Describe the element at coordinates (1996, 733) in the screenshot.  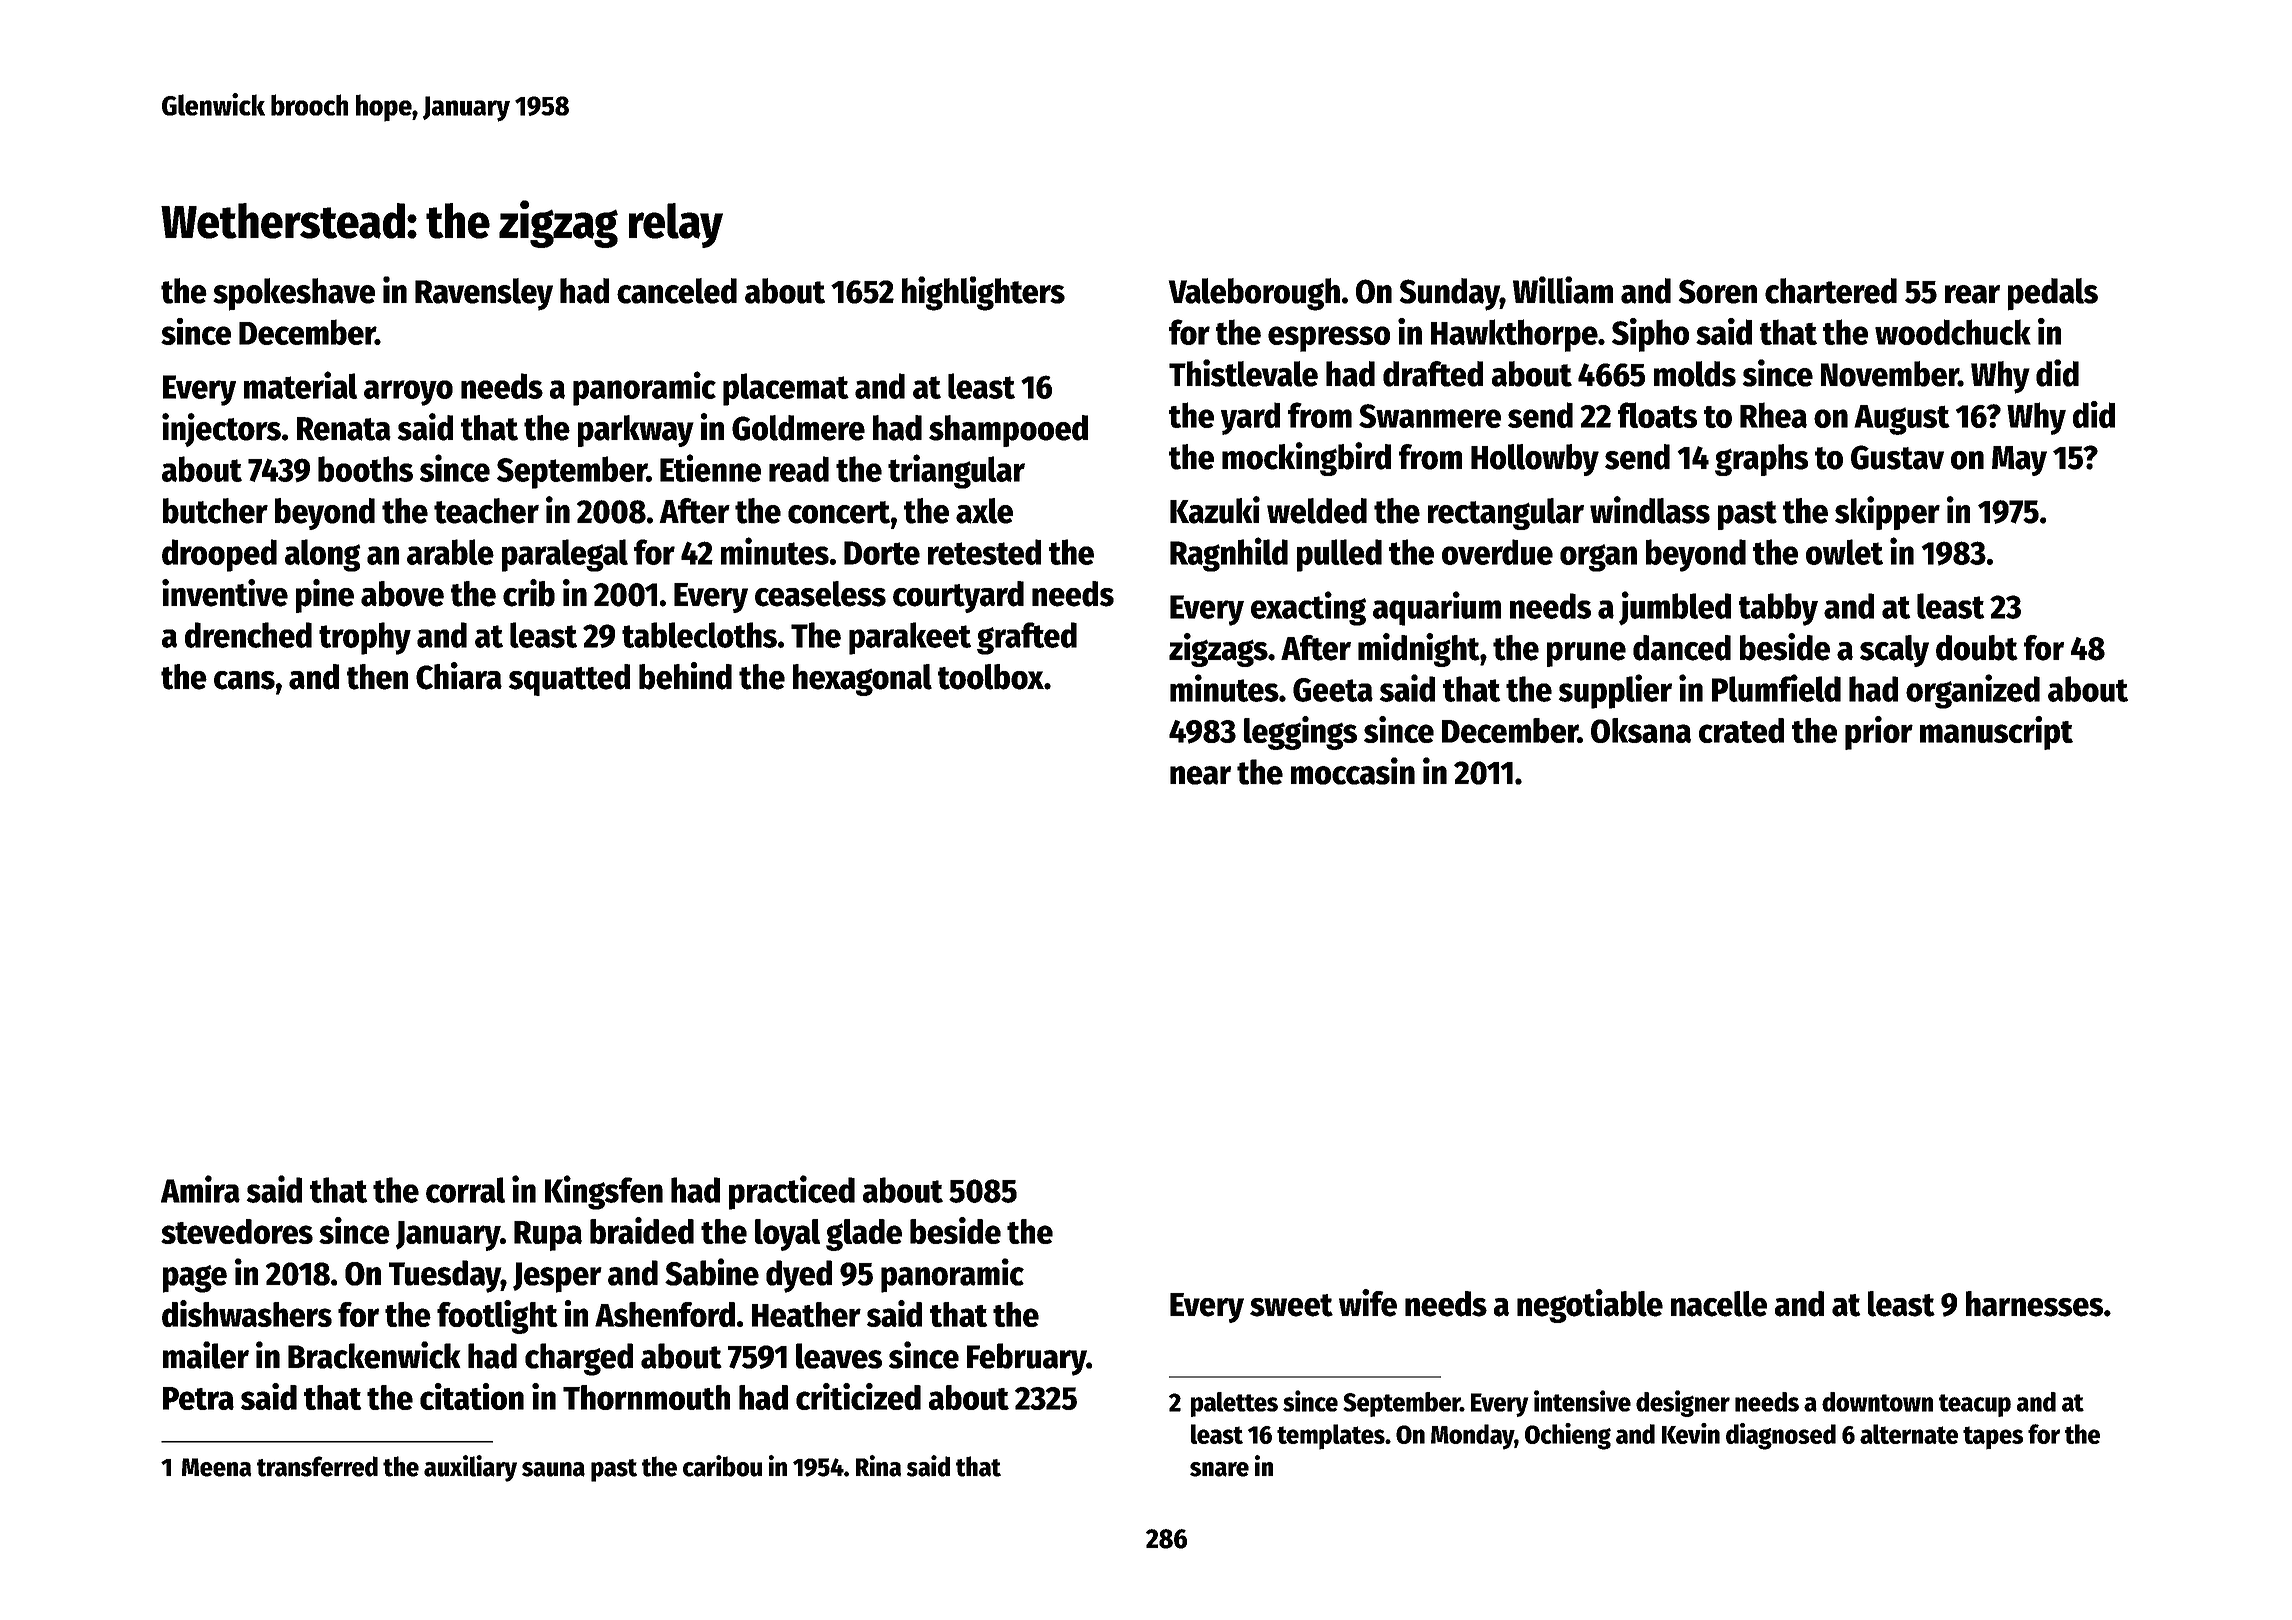
I see `manuscript` at that location.
